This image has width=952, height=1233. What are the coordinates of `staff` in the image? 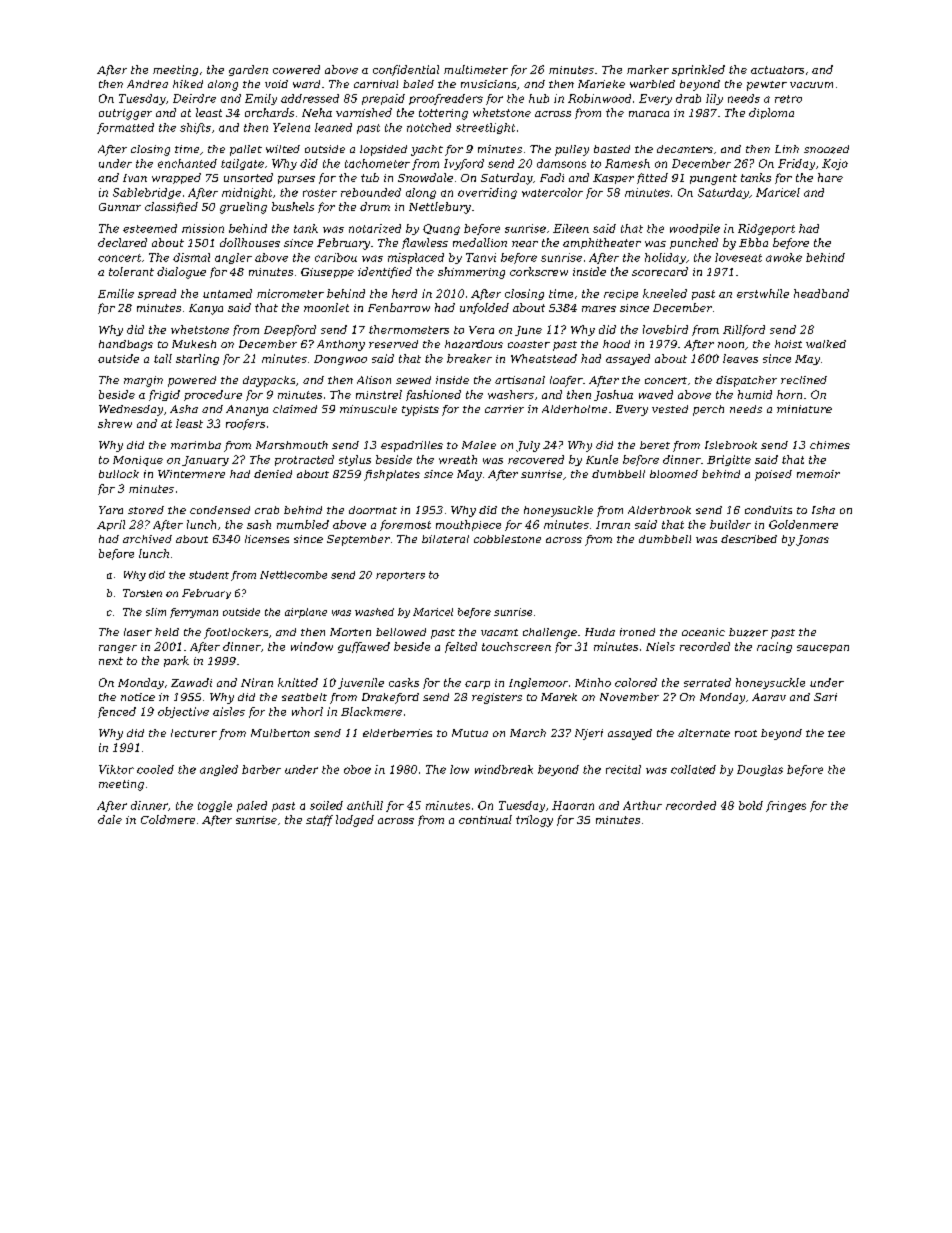 It's located at (319, 820).
